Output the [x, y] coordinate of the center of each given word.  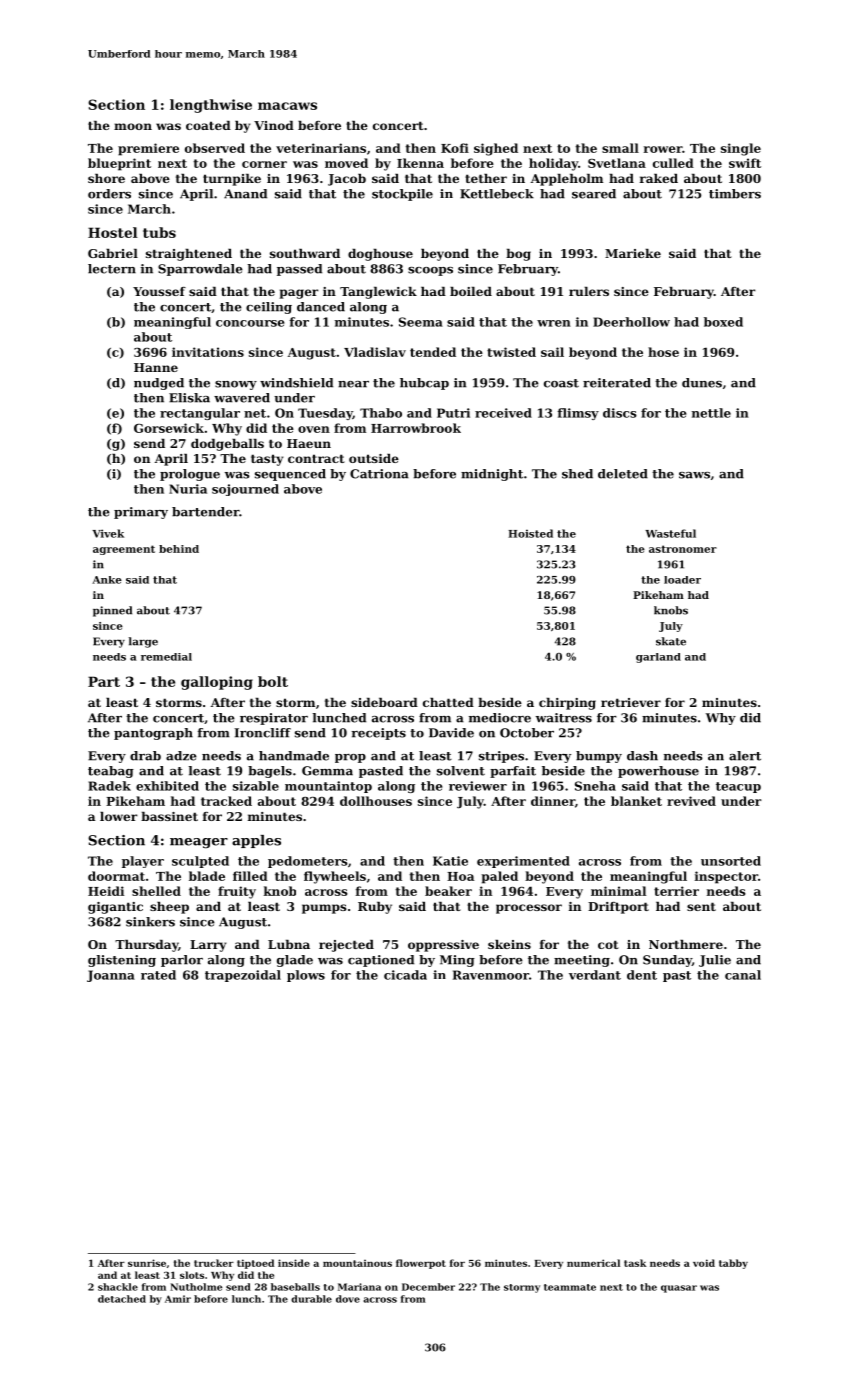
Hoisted [530, 533]
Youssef [159, 291]
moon [133, 126]
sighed [496, 149]
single [741, 149]
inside [294, 1263]
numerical [593, 1263]
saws [694, 475]
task [635, 1263]
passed [299, 270]
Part [104, 681]
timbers [735, 194]
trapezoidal [243, 976]
